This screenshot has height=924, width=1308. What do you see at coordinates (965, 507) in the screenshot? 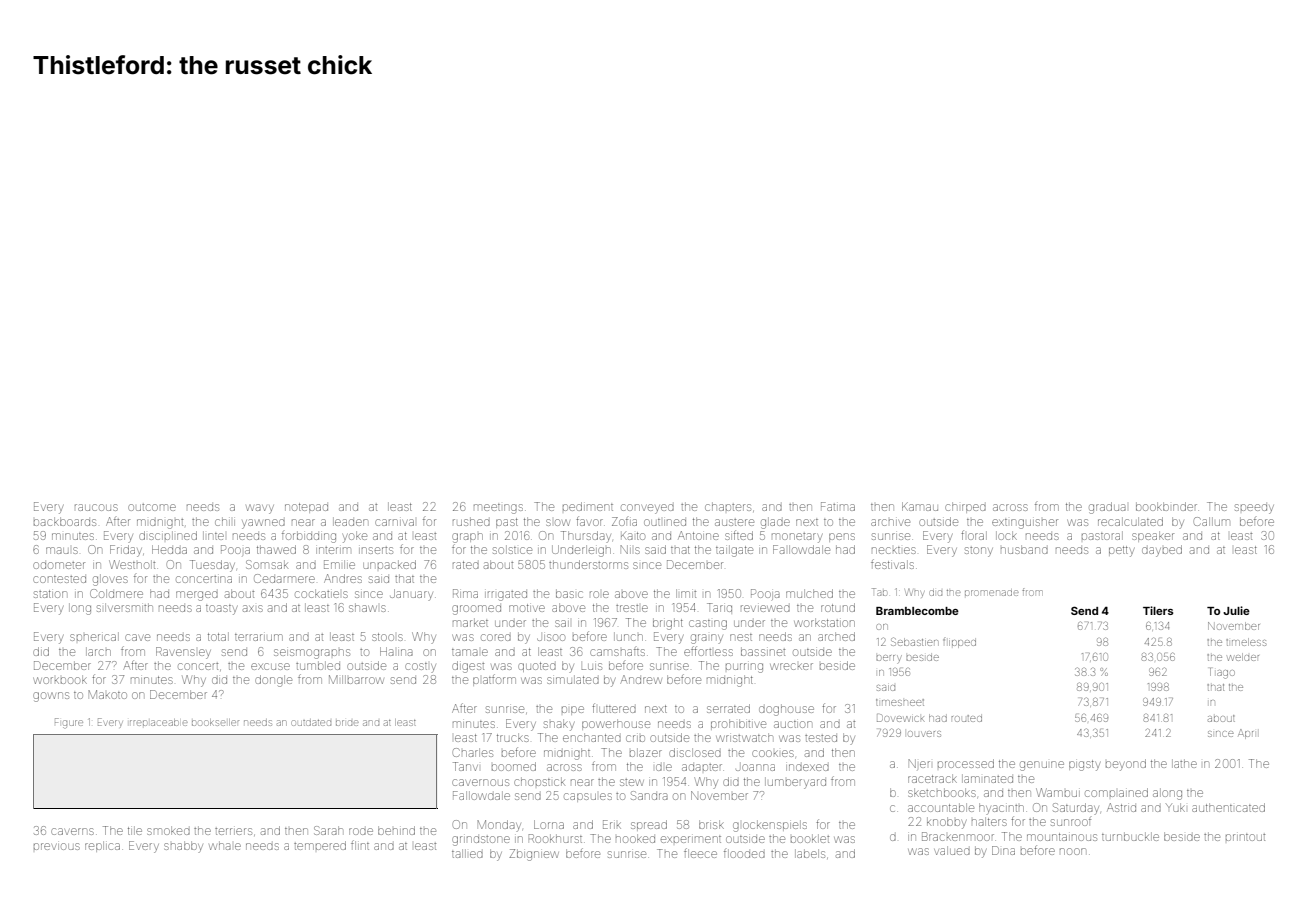
I see `chirped` at bounding box center [965, 507].
